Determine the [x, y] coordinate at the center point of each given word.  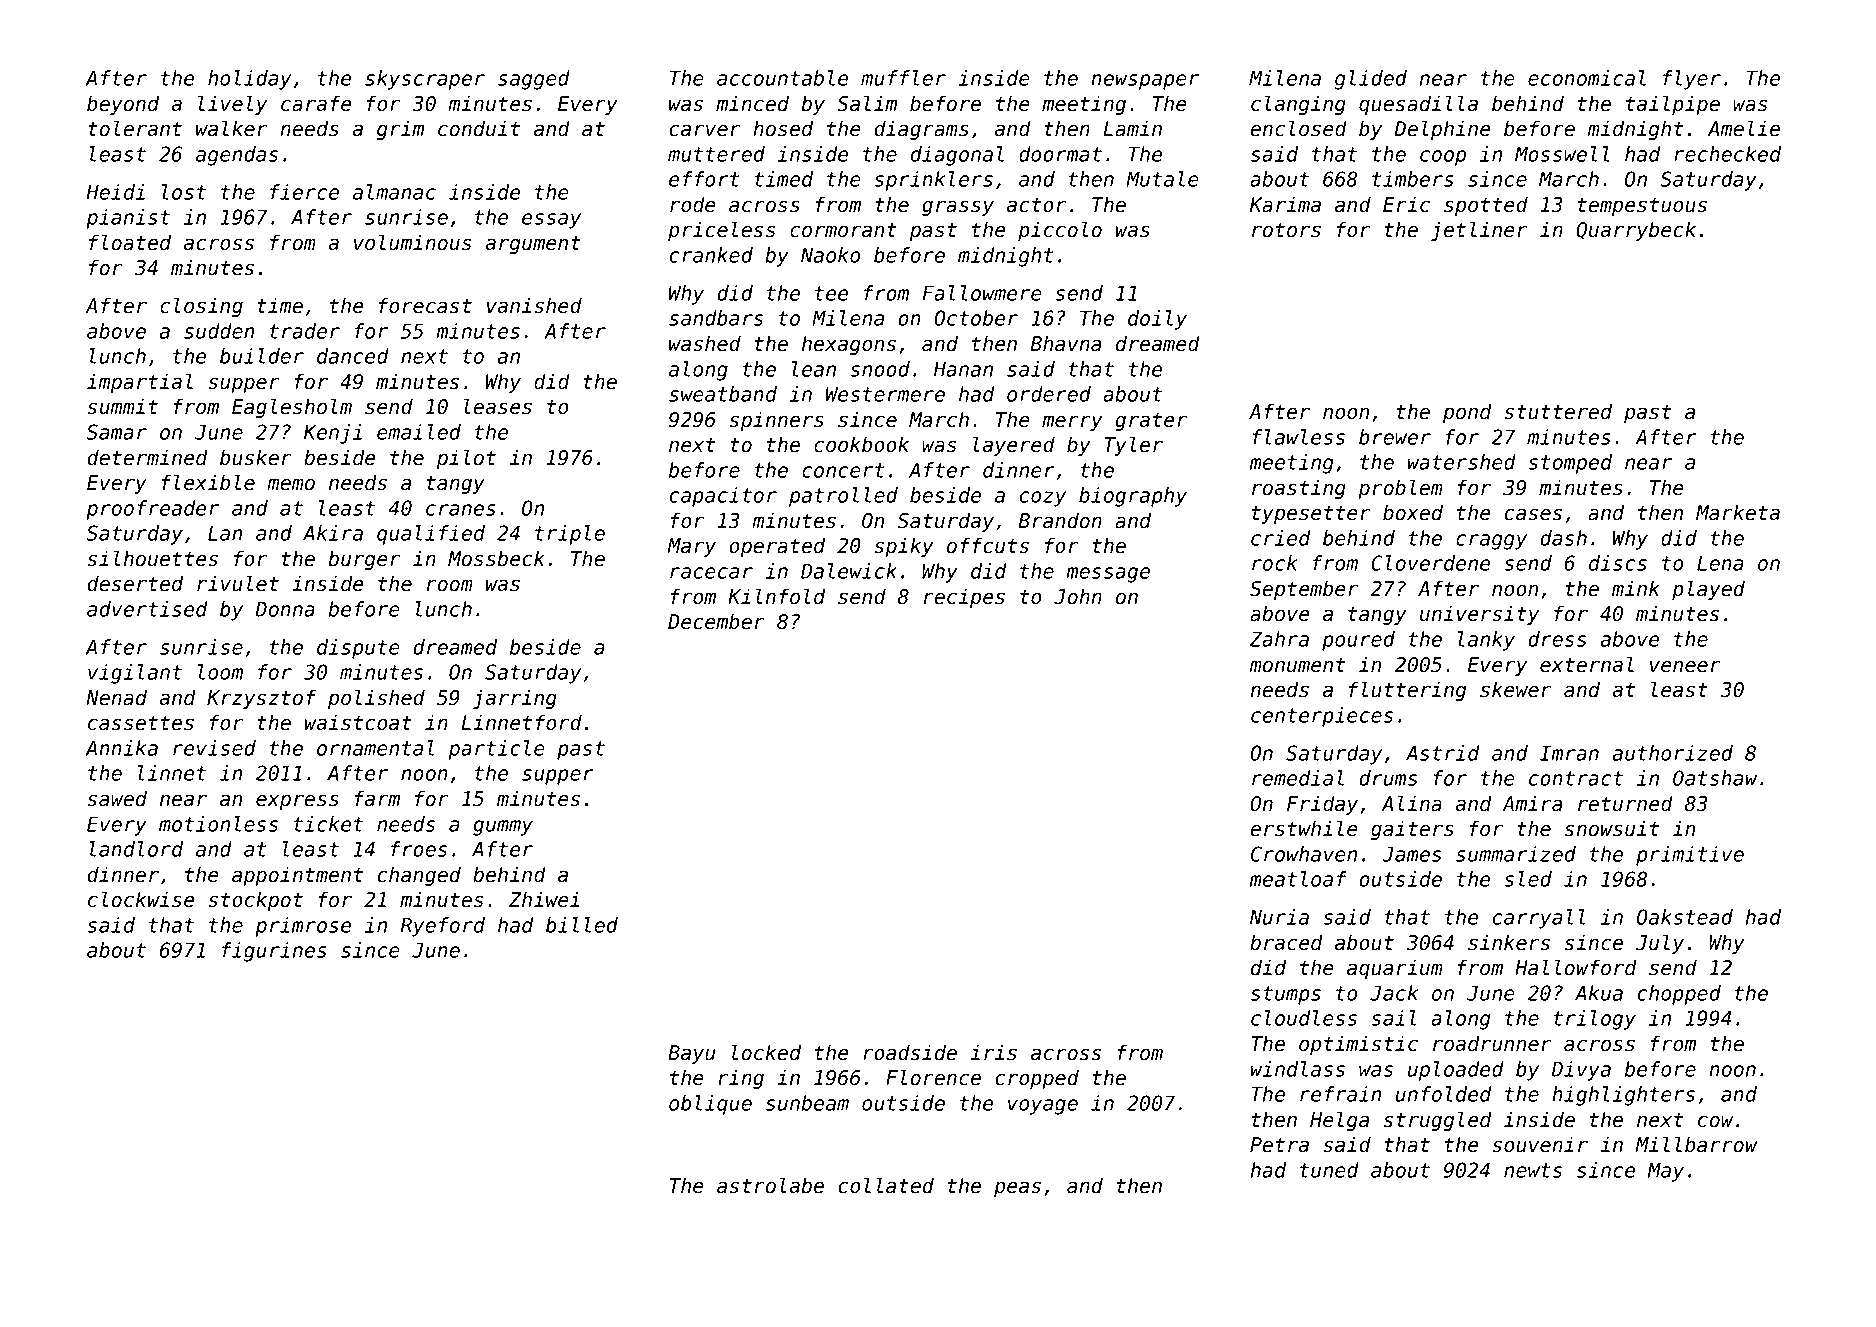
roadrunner [1492, 1043]
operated [777, 547]
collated [886, 1185]
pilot [466, 459]
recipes [964, 598]
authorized [1672, 753]
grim [400, 130]
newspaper [1145, 82]
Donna [285, 609]
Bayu [692, 1054]
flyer [1692, 80]
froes [419, 849]
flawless [1298, 437]
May [1665, 1172]
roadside [910, 1052]
